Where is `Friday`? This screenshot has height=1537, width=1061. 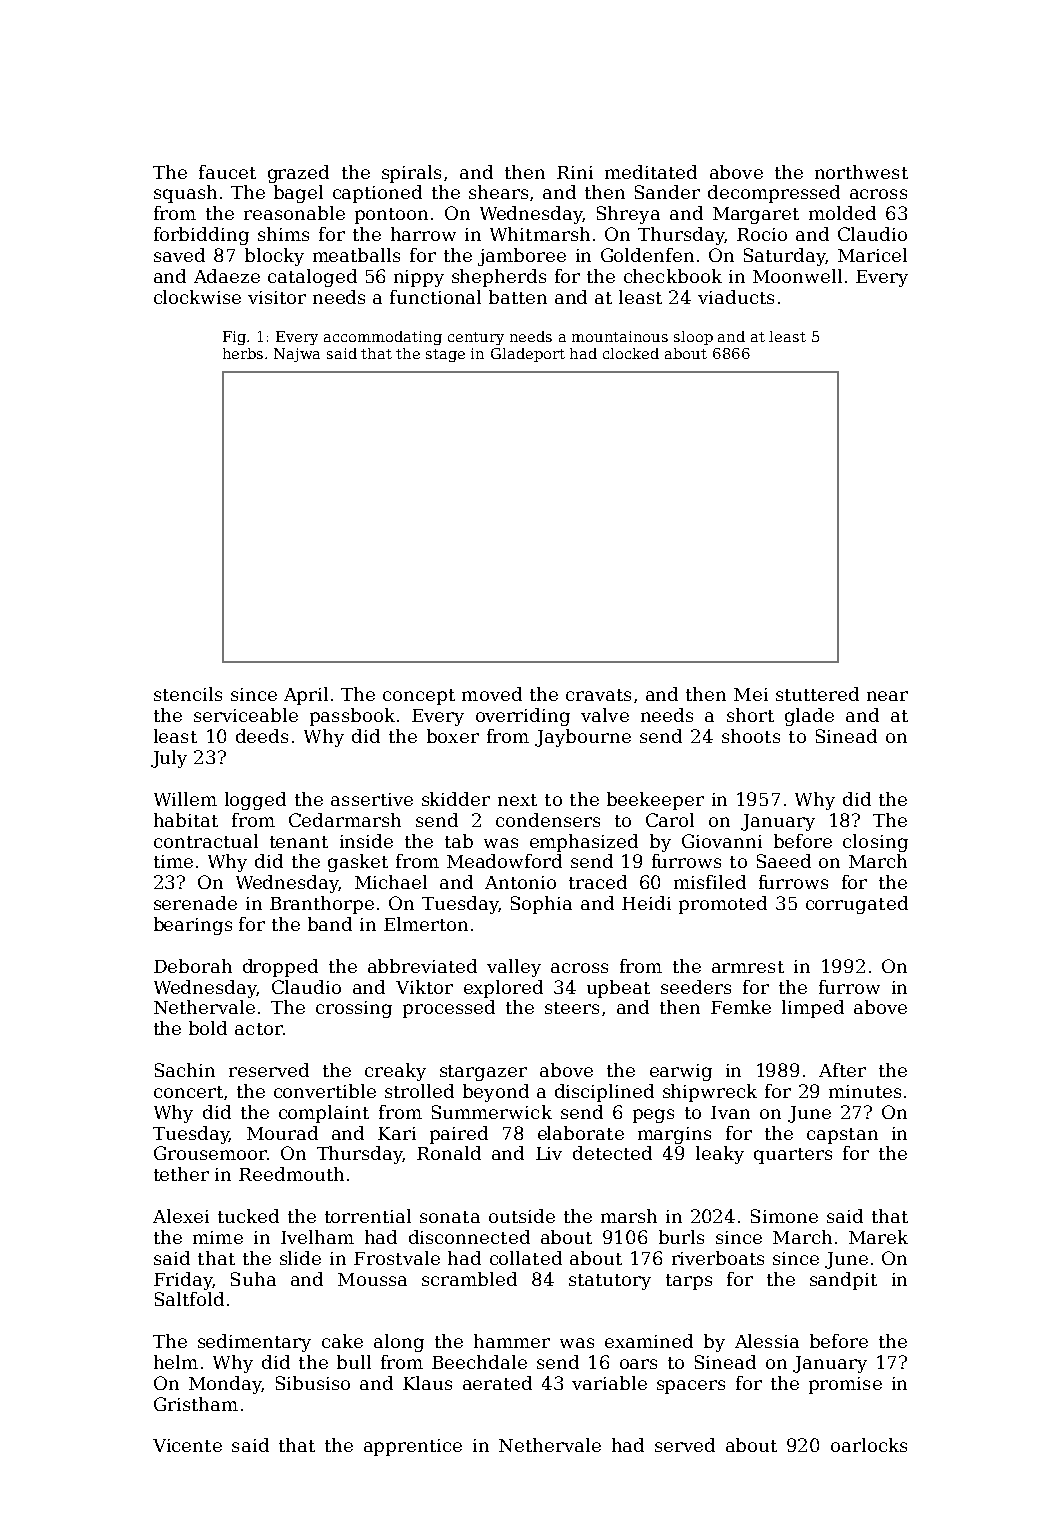
Friday is located at coordinates (183, 1281).
